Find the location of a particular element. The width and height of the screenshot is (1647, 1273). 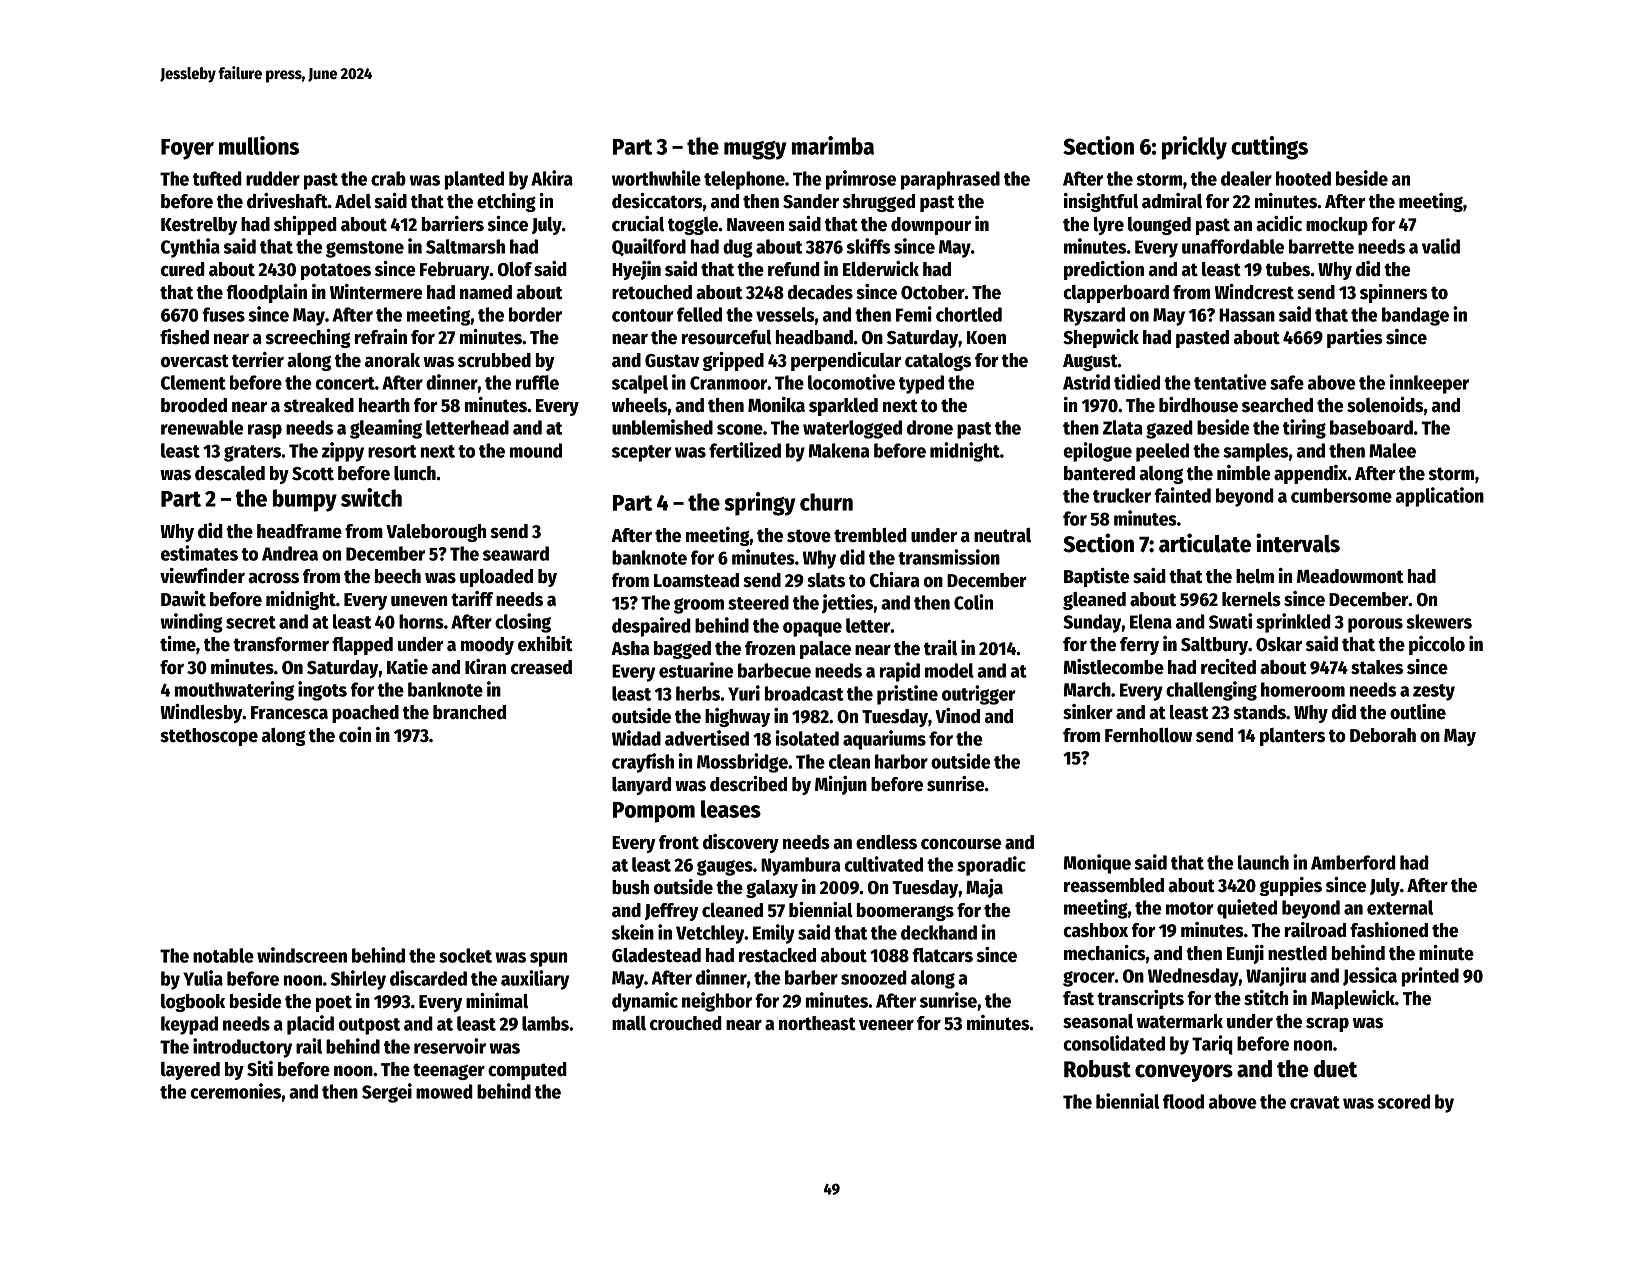

ceremonies is located at coordinates (235, 1091).
